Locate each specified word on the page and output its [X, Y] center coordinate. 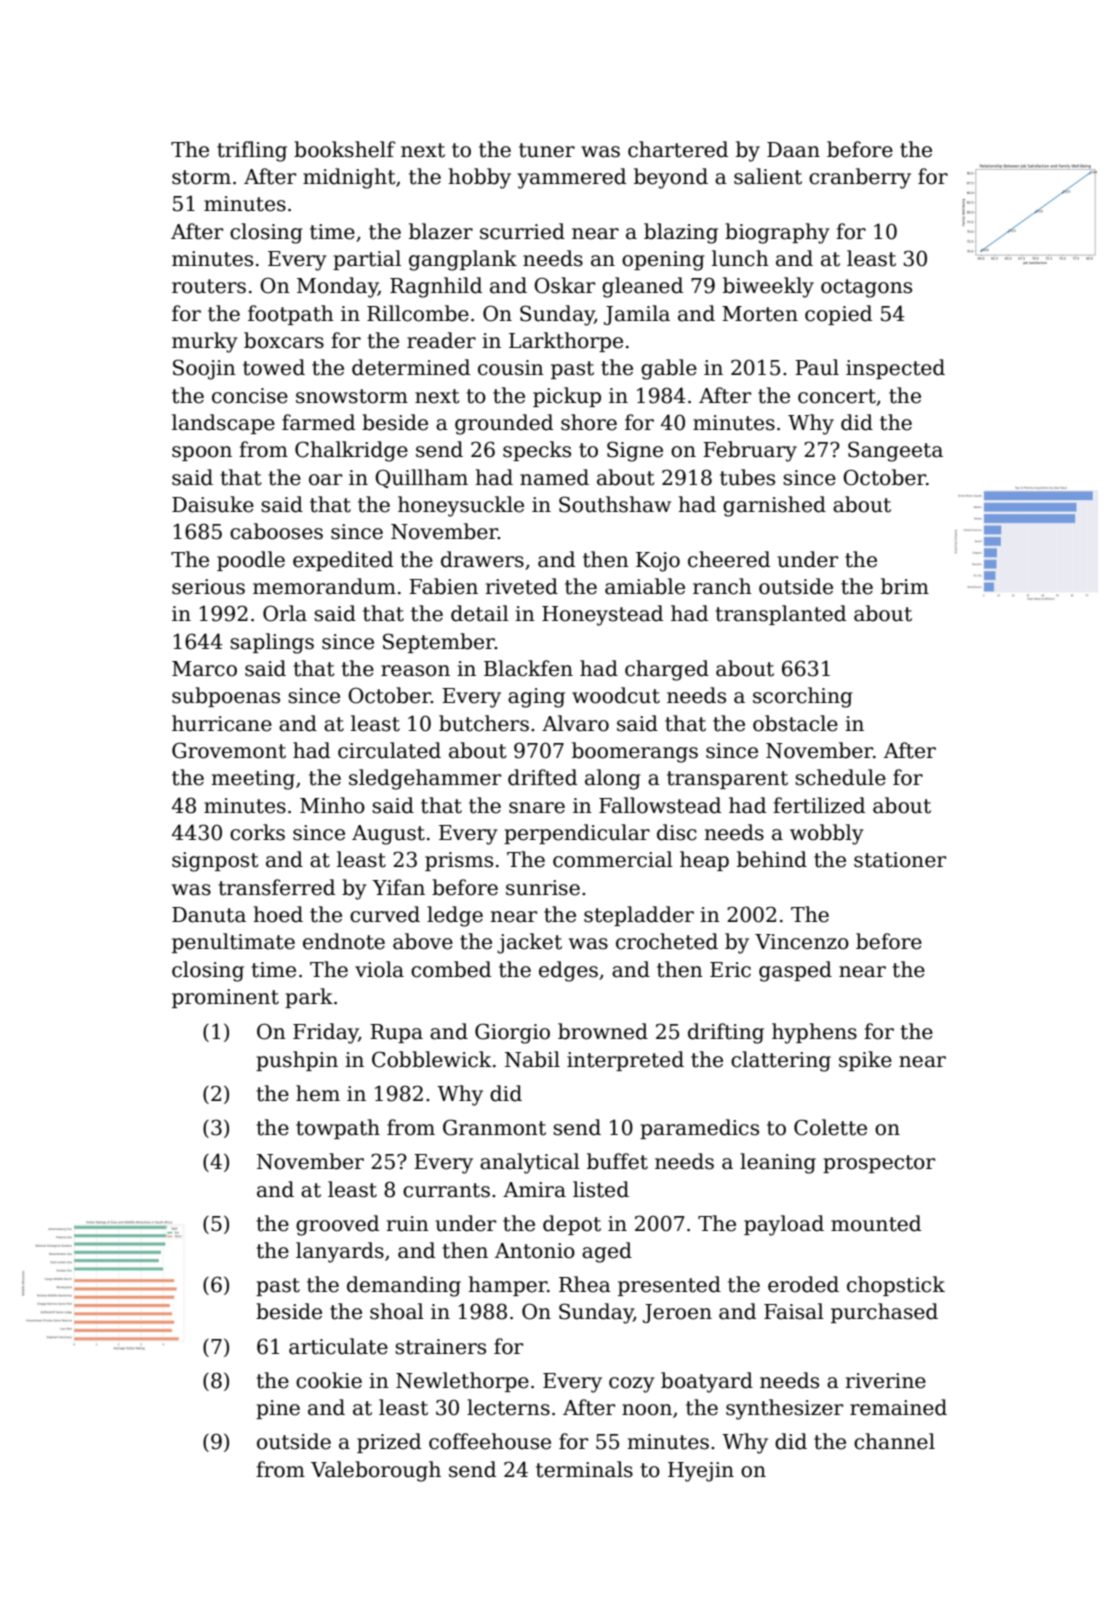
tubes [747, 477]
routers [209, 286]
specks [537, 451]
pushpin [297, 1061]
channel [894, 1441]
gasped [795, 971]
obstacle [795, 723]
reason [415, 671]
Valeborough [376, 1471]
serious [208, 587]
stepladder [639, 916]
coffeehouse [490, 1441]
